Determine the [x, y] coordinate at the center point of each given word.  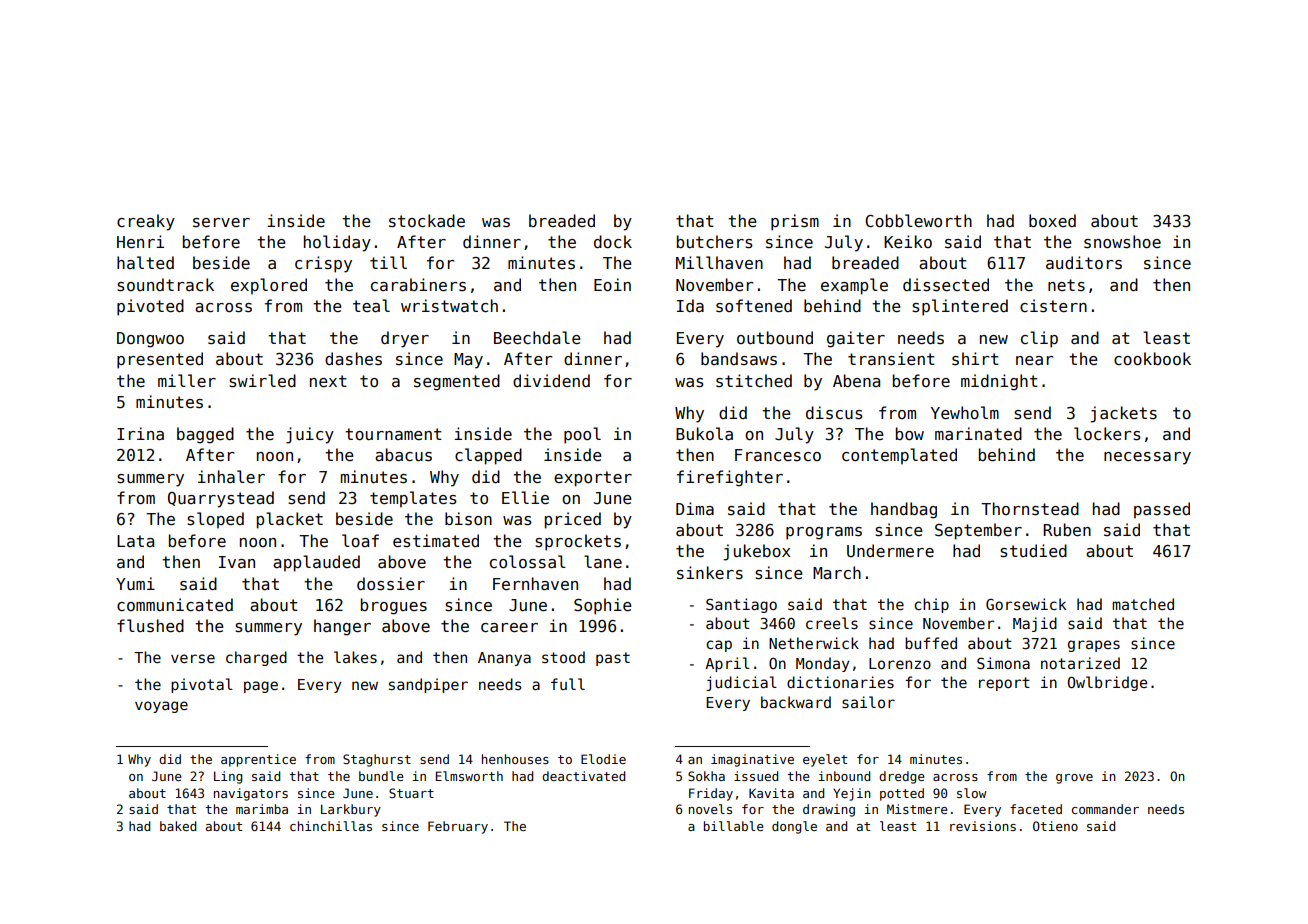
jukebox [757, 552]
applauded [316, 563]
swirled [262, 381]
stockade [427, 220]
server [221, 222]
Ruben [1067, 529]
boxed [1052, 220]
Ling [228, 777]
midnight [999, 382]
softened [754, 306]
